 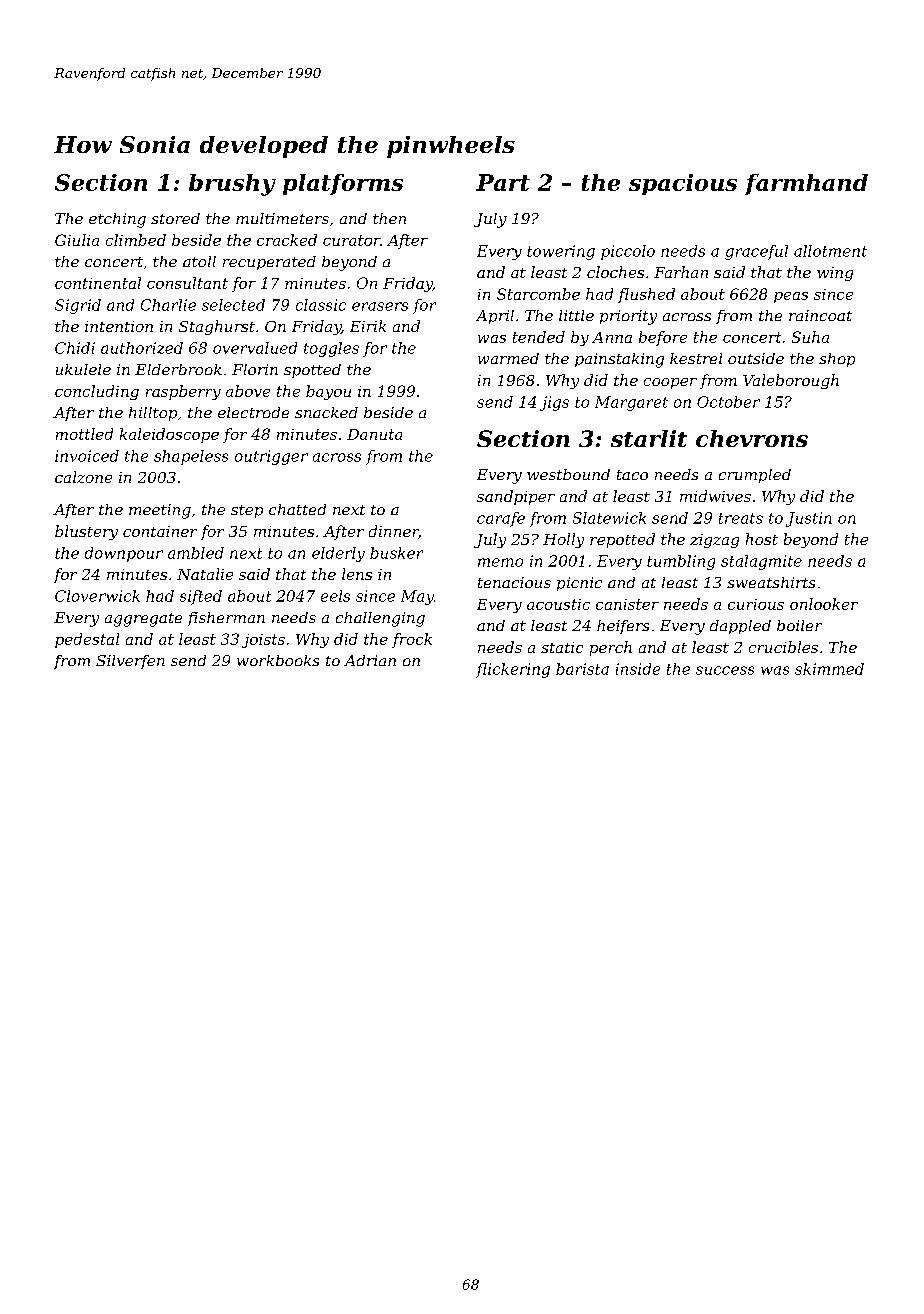 What do you see at coordinates (539, 337) in the image?
I see `tended` at bounding box center [539, 337].
